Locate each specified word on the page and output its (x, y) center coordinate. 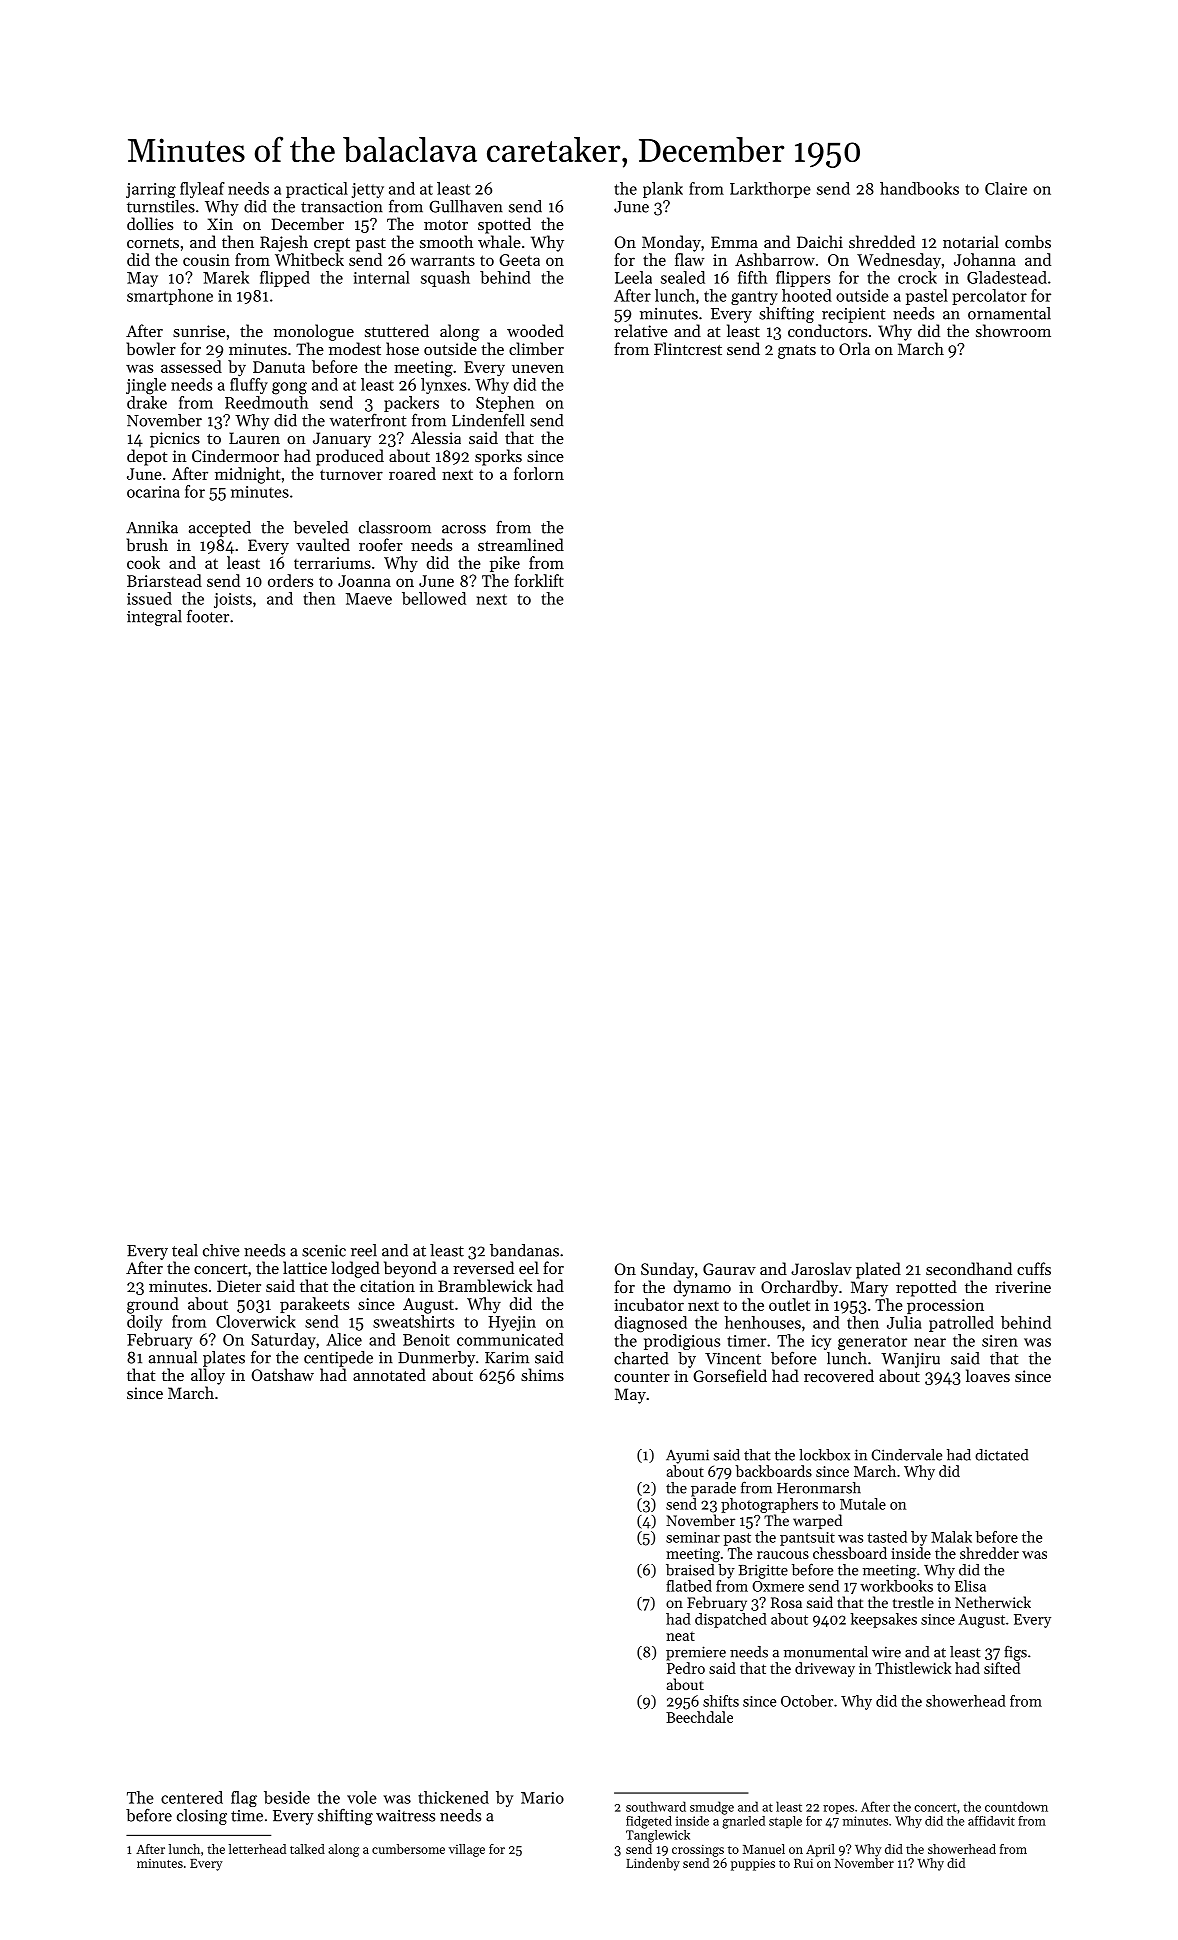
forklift (539, 580)
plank (663, 190)
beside (287, 1797)
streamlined (521, 544)
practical (317, 190)
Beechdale (699, 1717)
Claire (1006, 188)
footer (208, 616)
